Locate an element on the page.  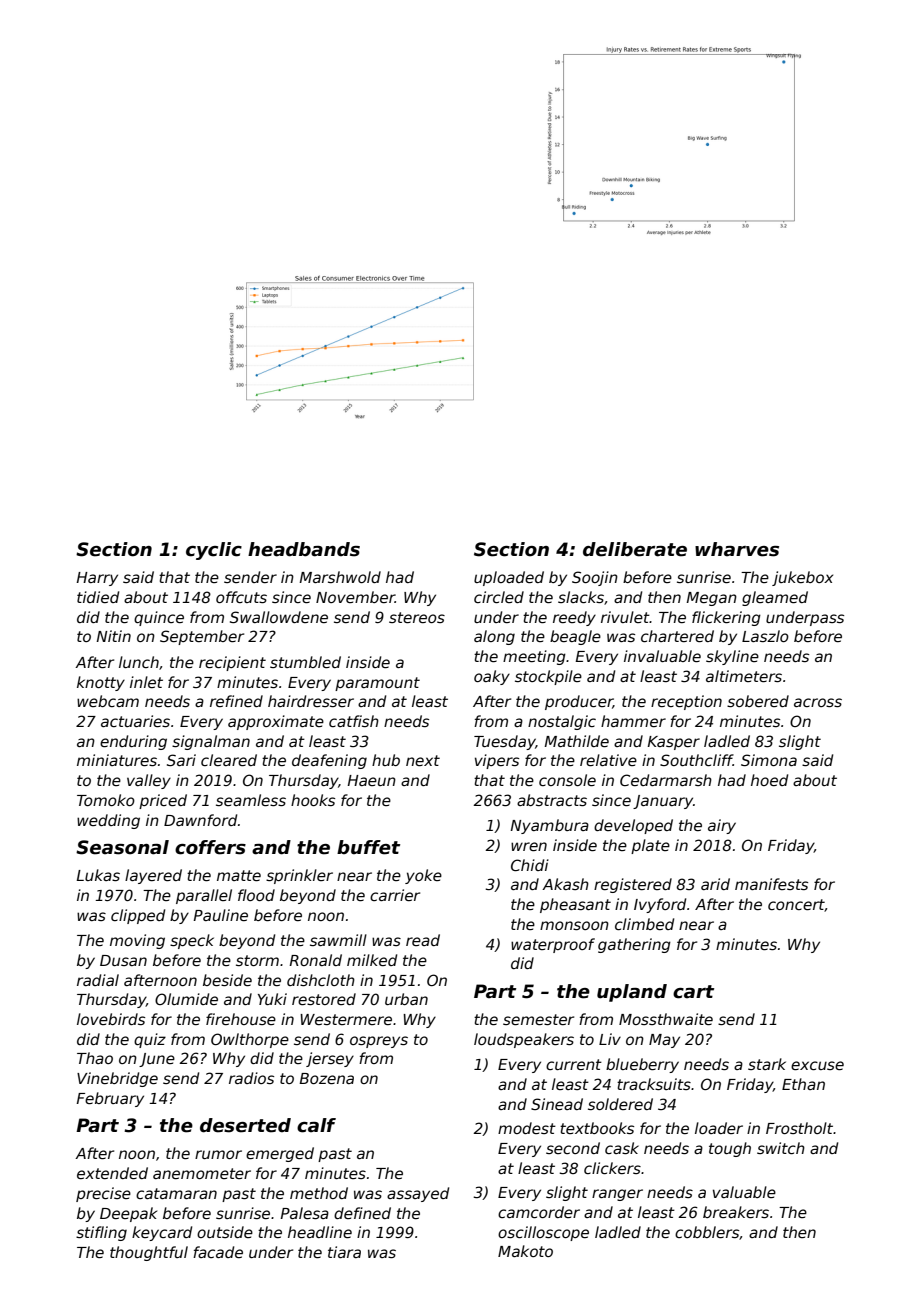
excuse is located at coordinates (817, 1065).
